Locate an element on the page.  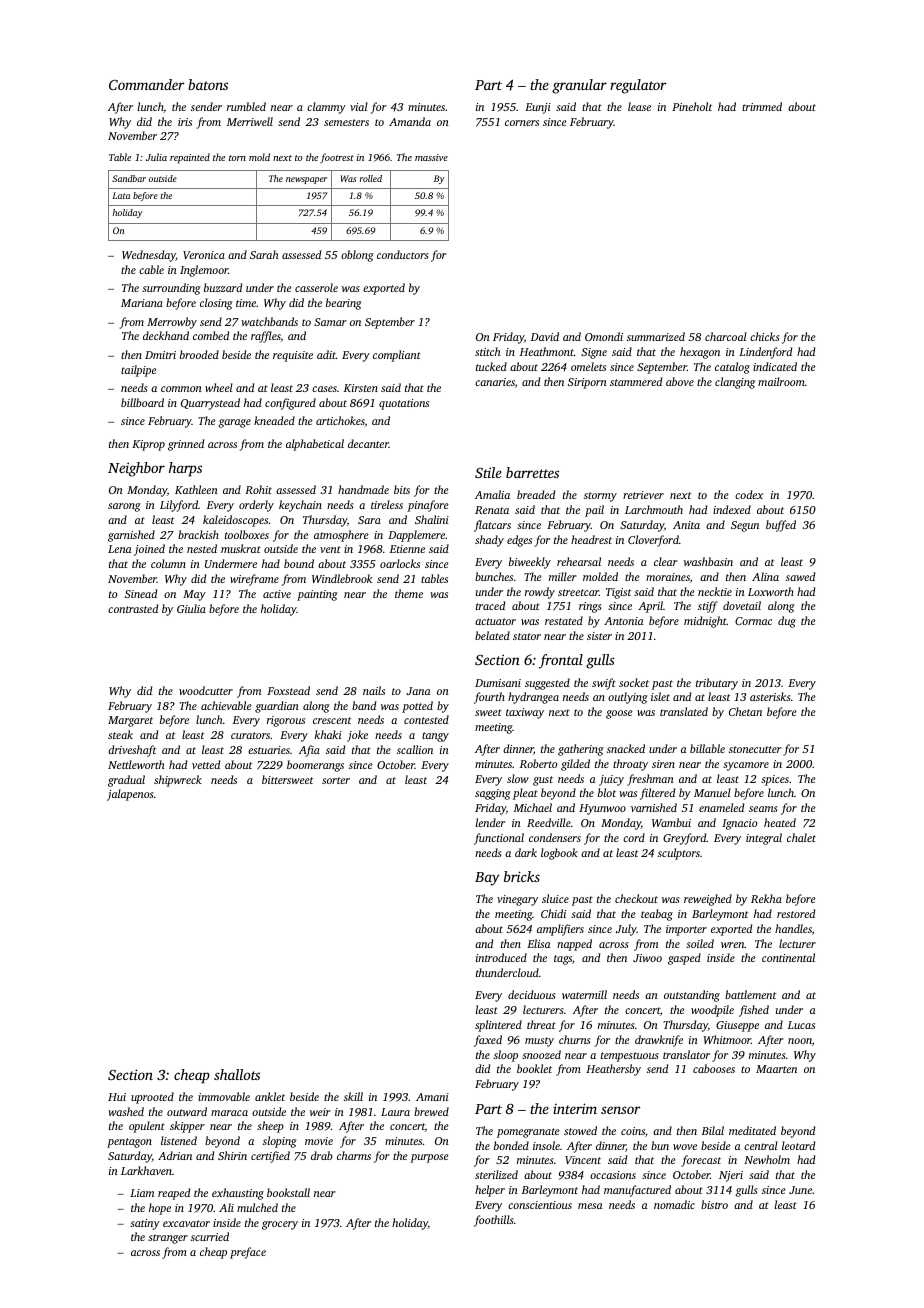
cord is located at coordinates (634, 837).
